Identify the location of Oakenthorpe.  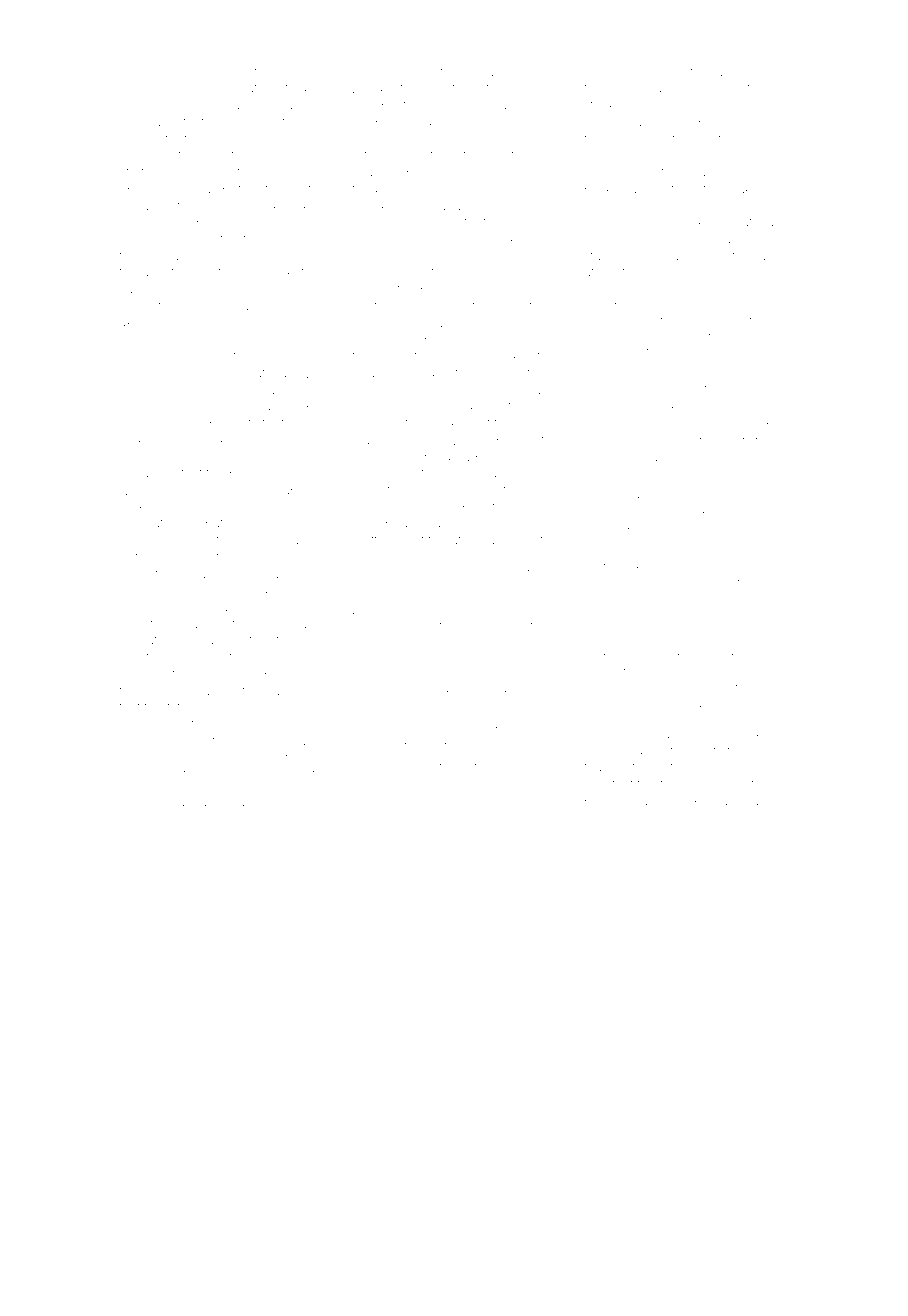
(158, 306).
